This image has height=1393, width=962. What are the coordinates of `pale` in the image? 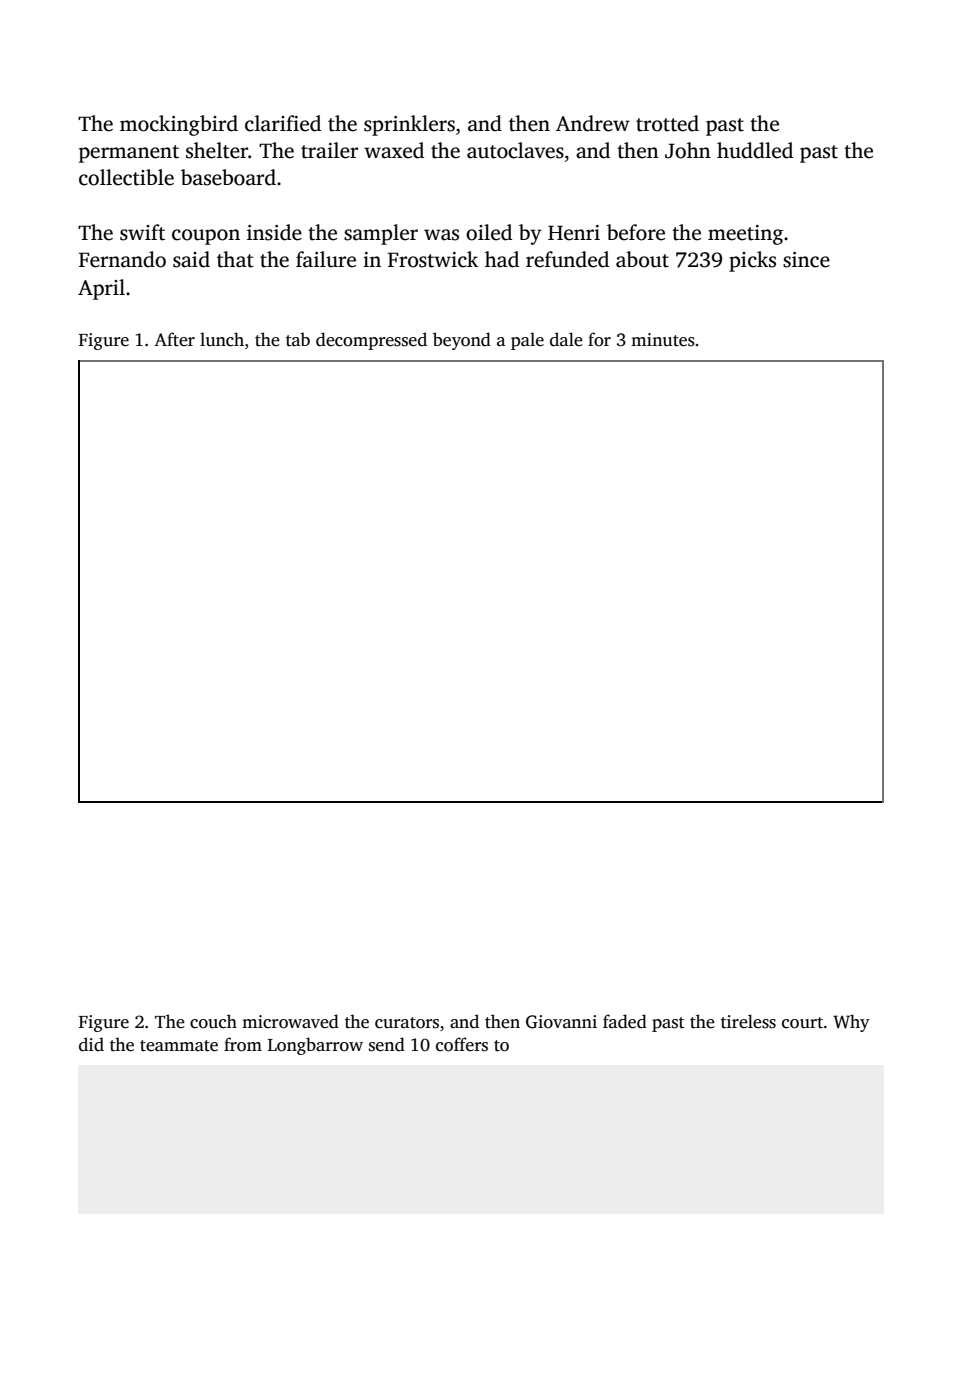 It's located at (527, 341).
